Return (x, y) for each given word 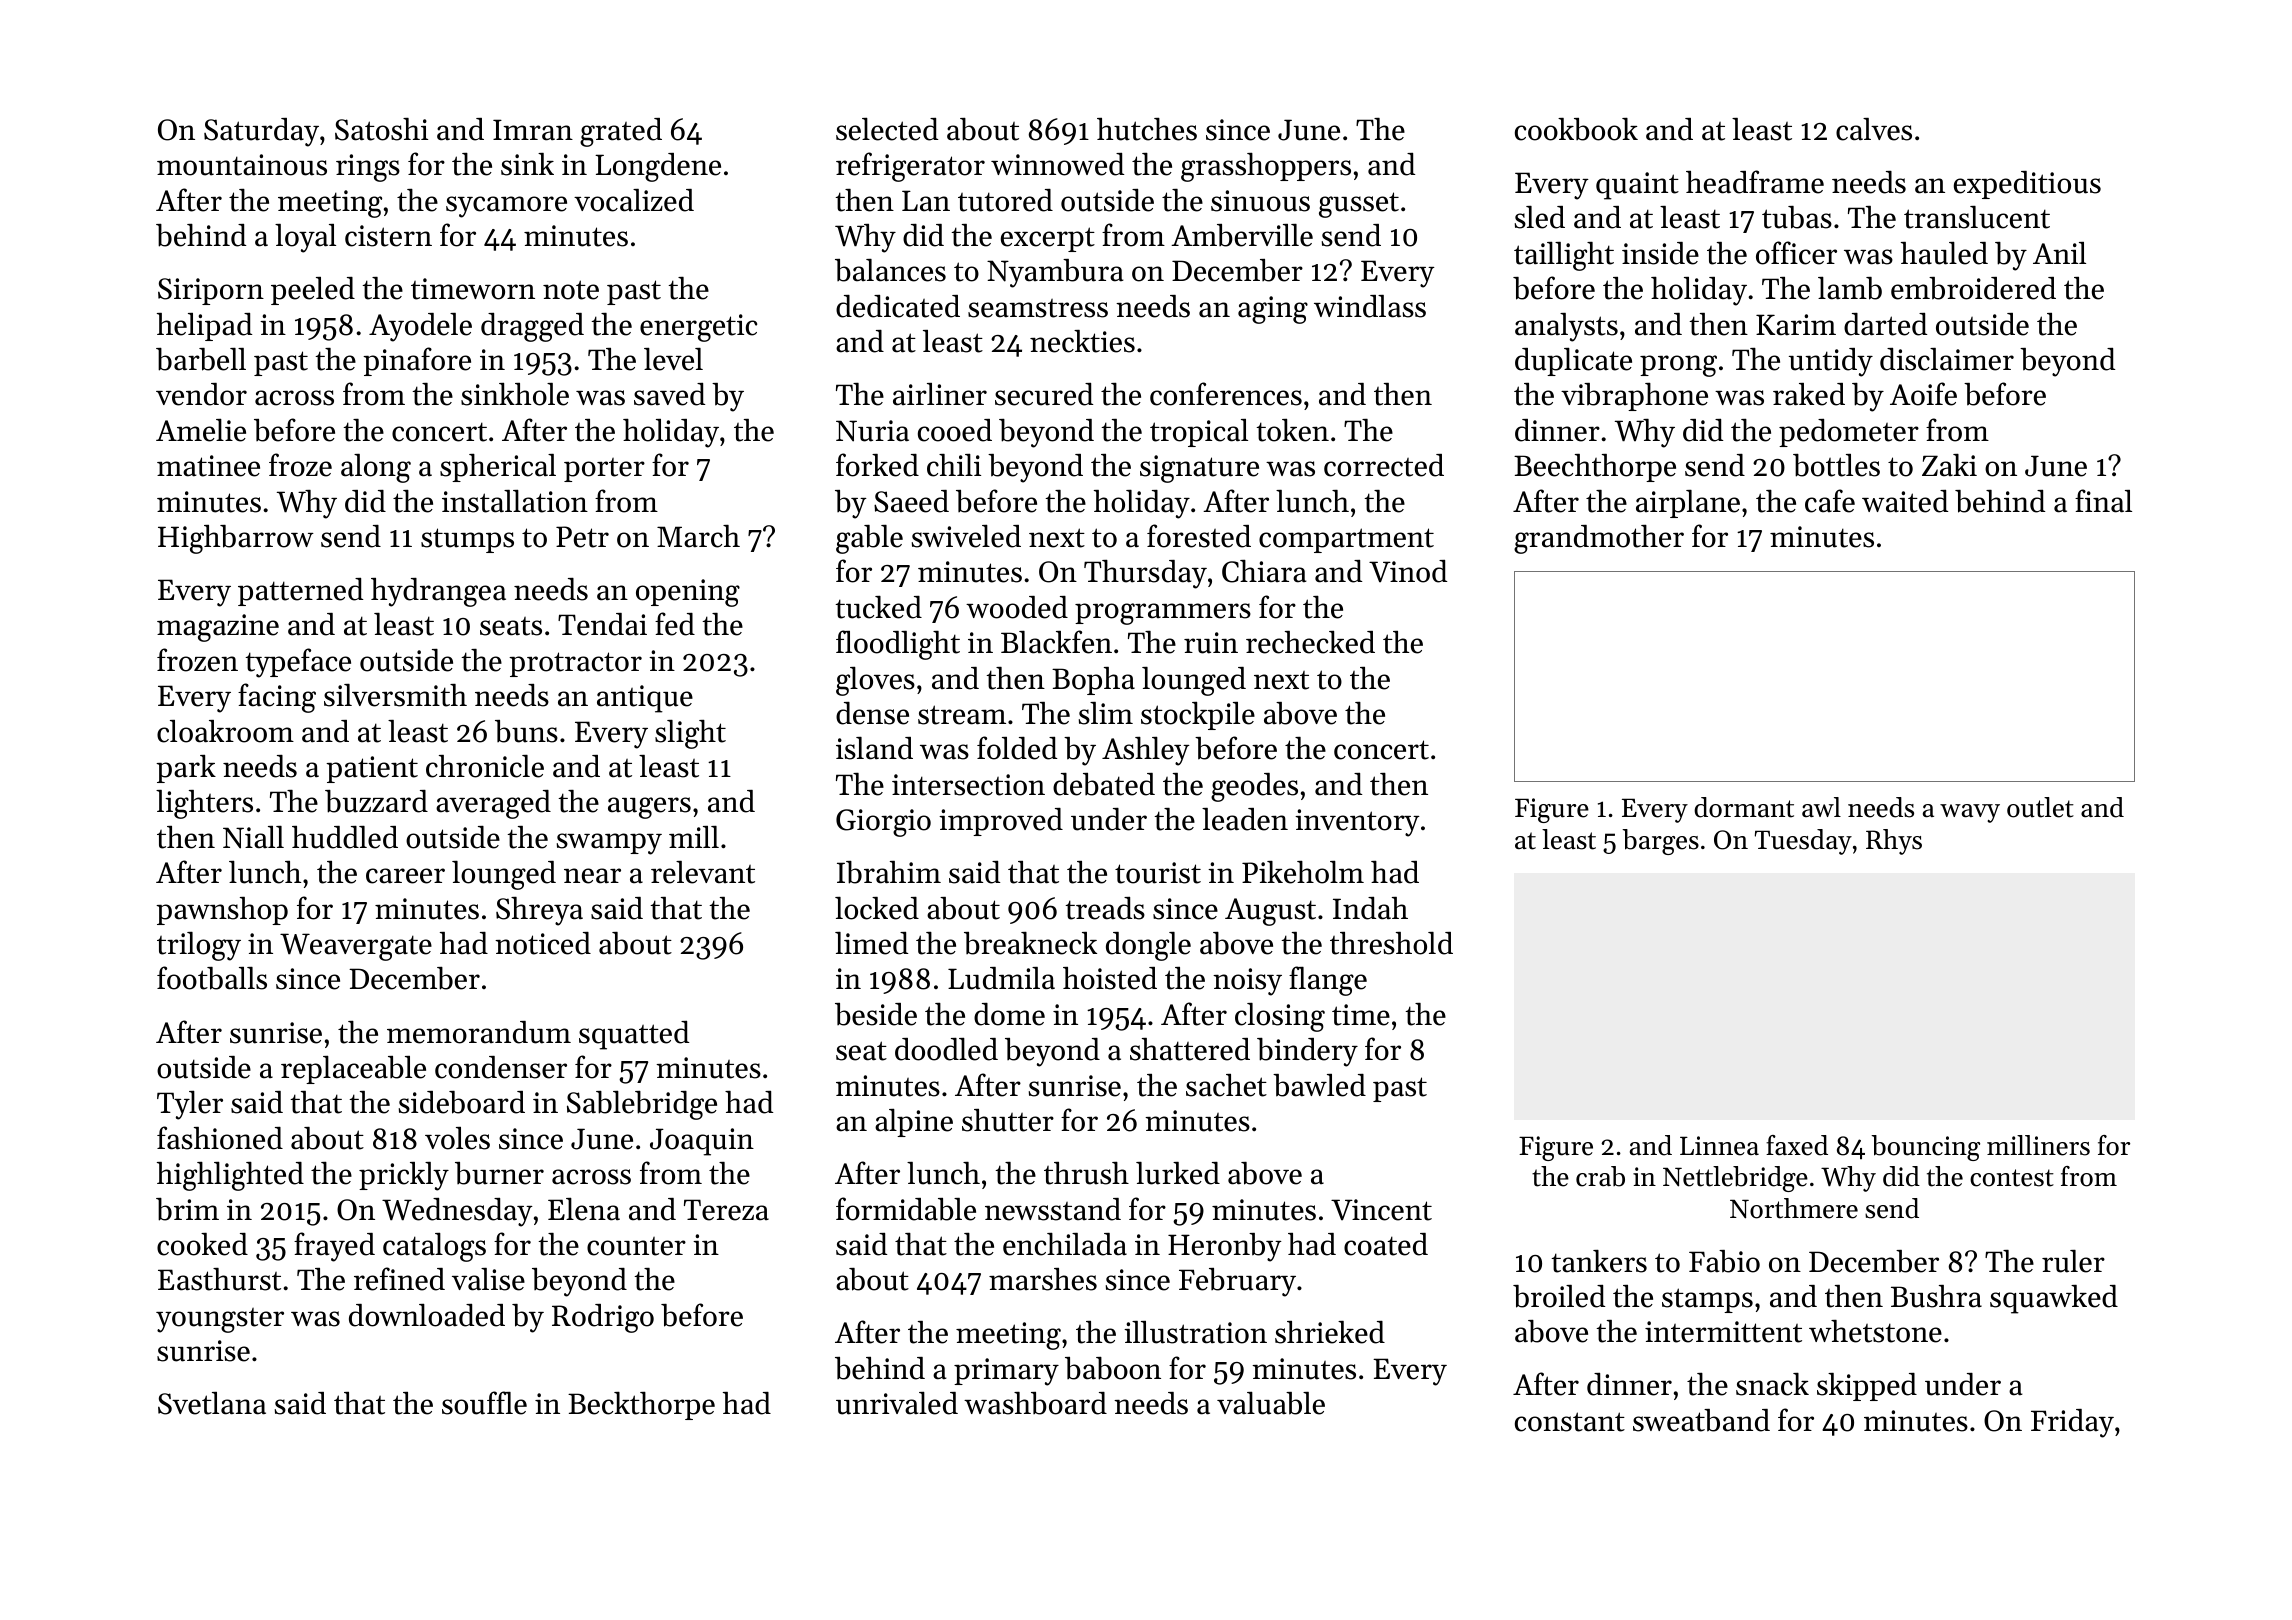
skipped (1867, 1387)
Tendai (602, 624)
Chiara (1264, 571)
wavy (1970, 813)
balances (890, 270)
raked (1809, 394)
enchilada (1065, 1244)
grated (621, 132)
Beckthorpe (641, 1406)
